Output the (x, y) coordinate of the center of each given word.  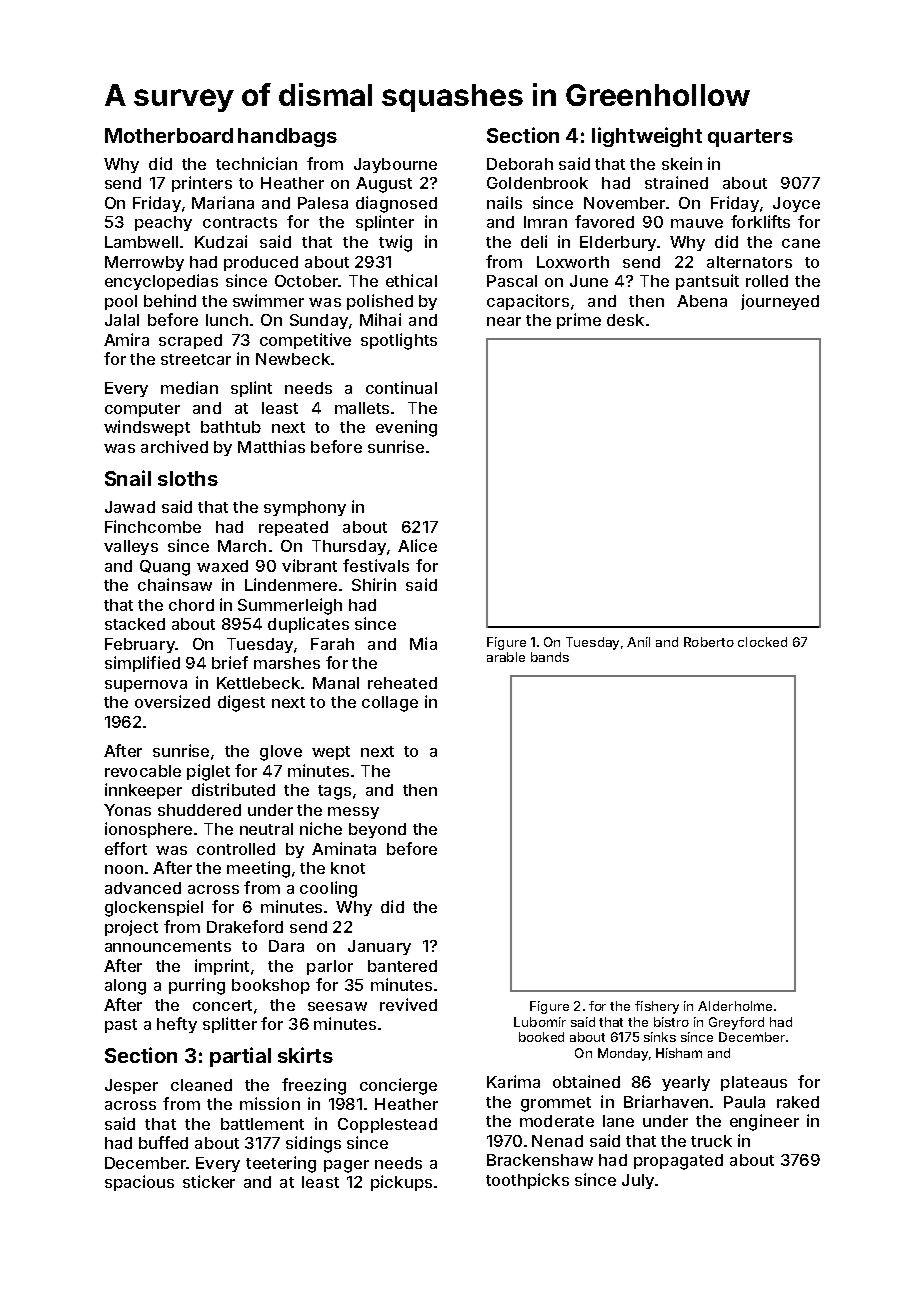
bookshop (271, 986)
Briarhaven (666, 1101)
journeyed (780, 302)
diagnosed (396, 204)
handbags (287, 137)
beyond (377, 830)
